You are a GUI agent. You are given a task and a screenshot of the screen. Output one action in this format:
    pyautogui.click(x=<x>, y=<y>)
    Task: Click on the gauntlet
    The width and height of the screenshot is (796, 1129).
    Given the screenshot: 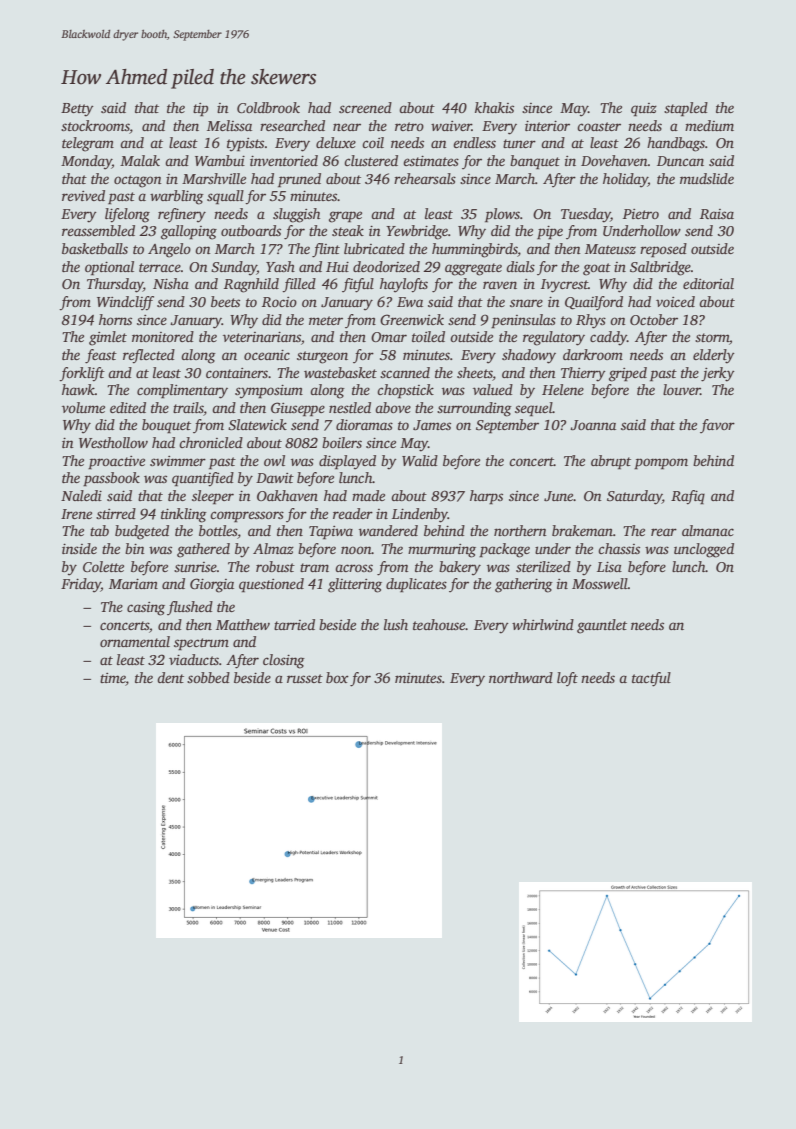 What is the action you would take?
    pyautogui.click(x=602, y=626)
